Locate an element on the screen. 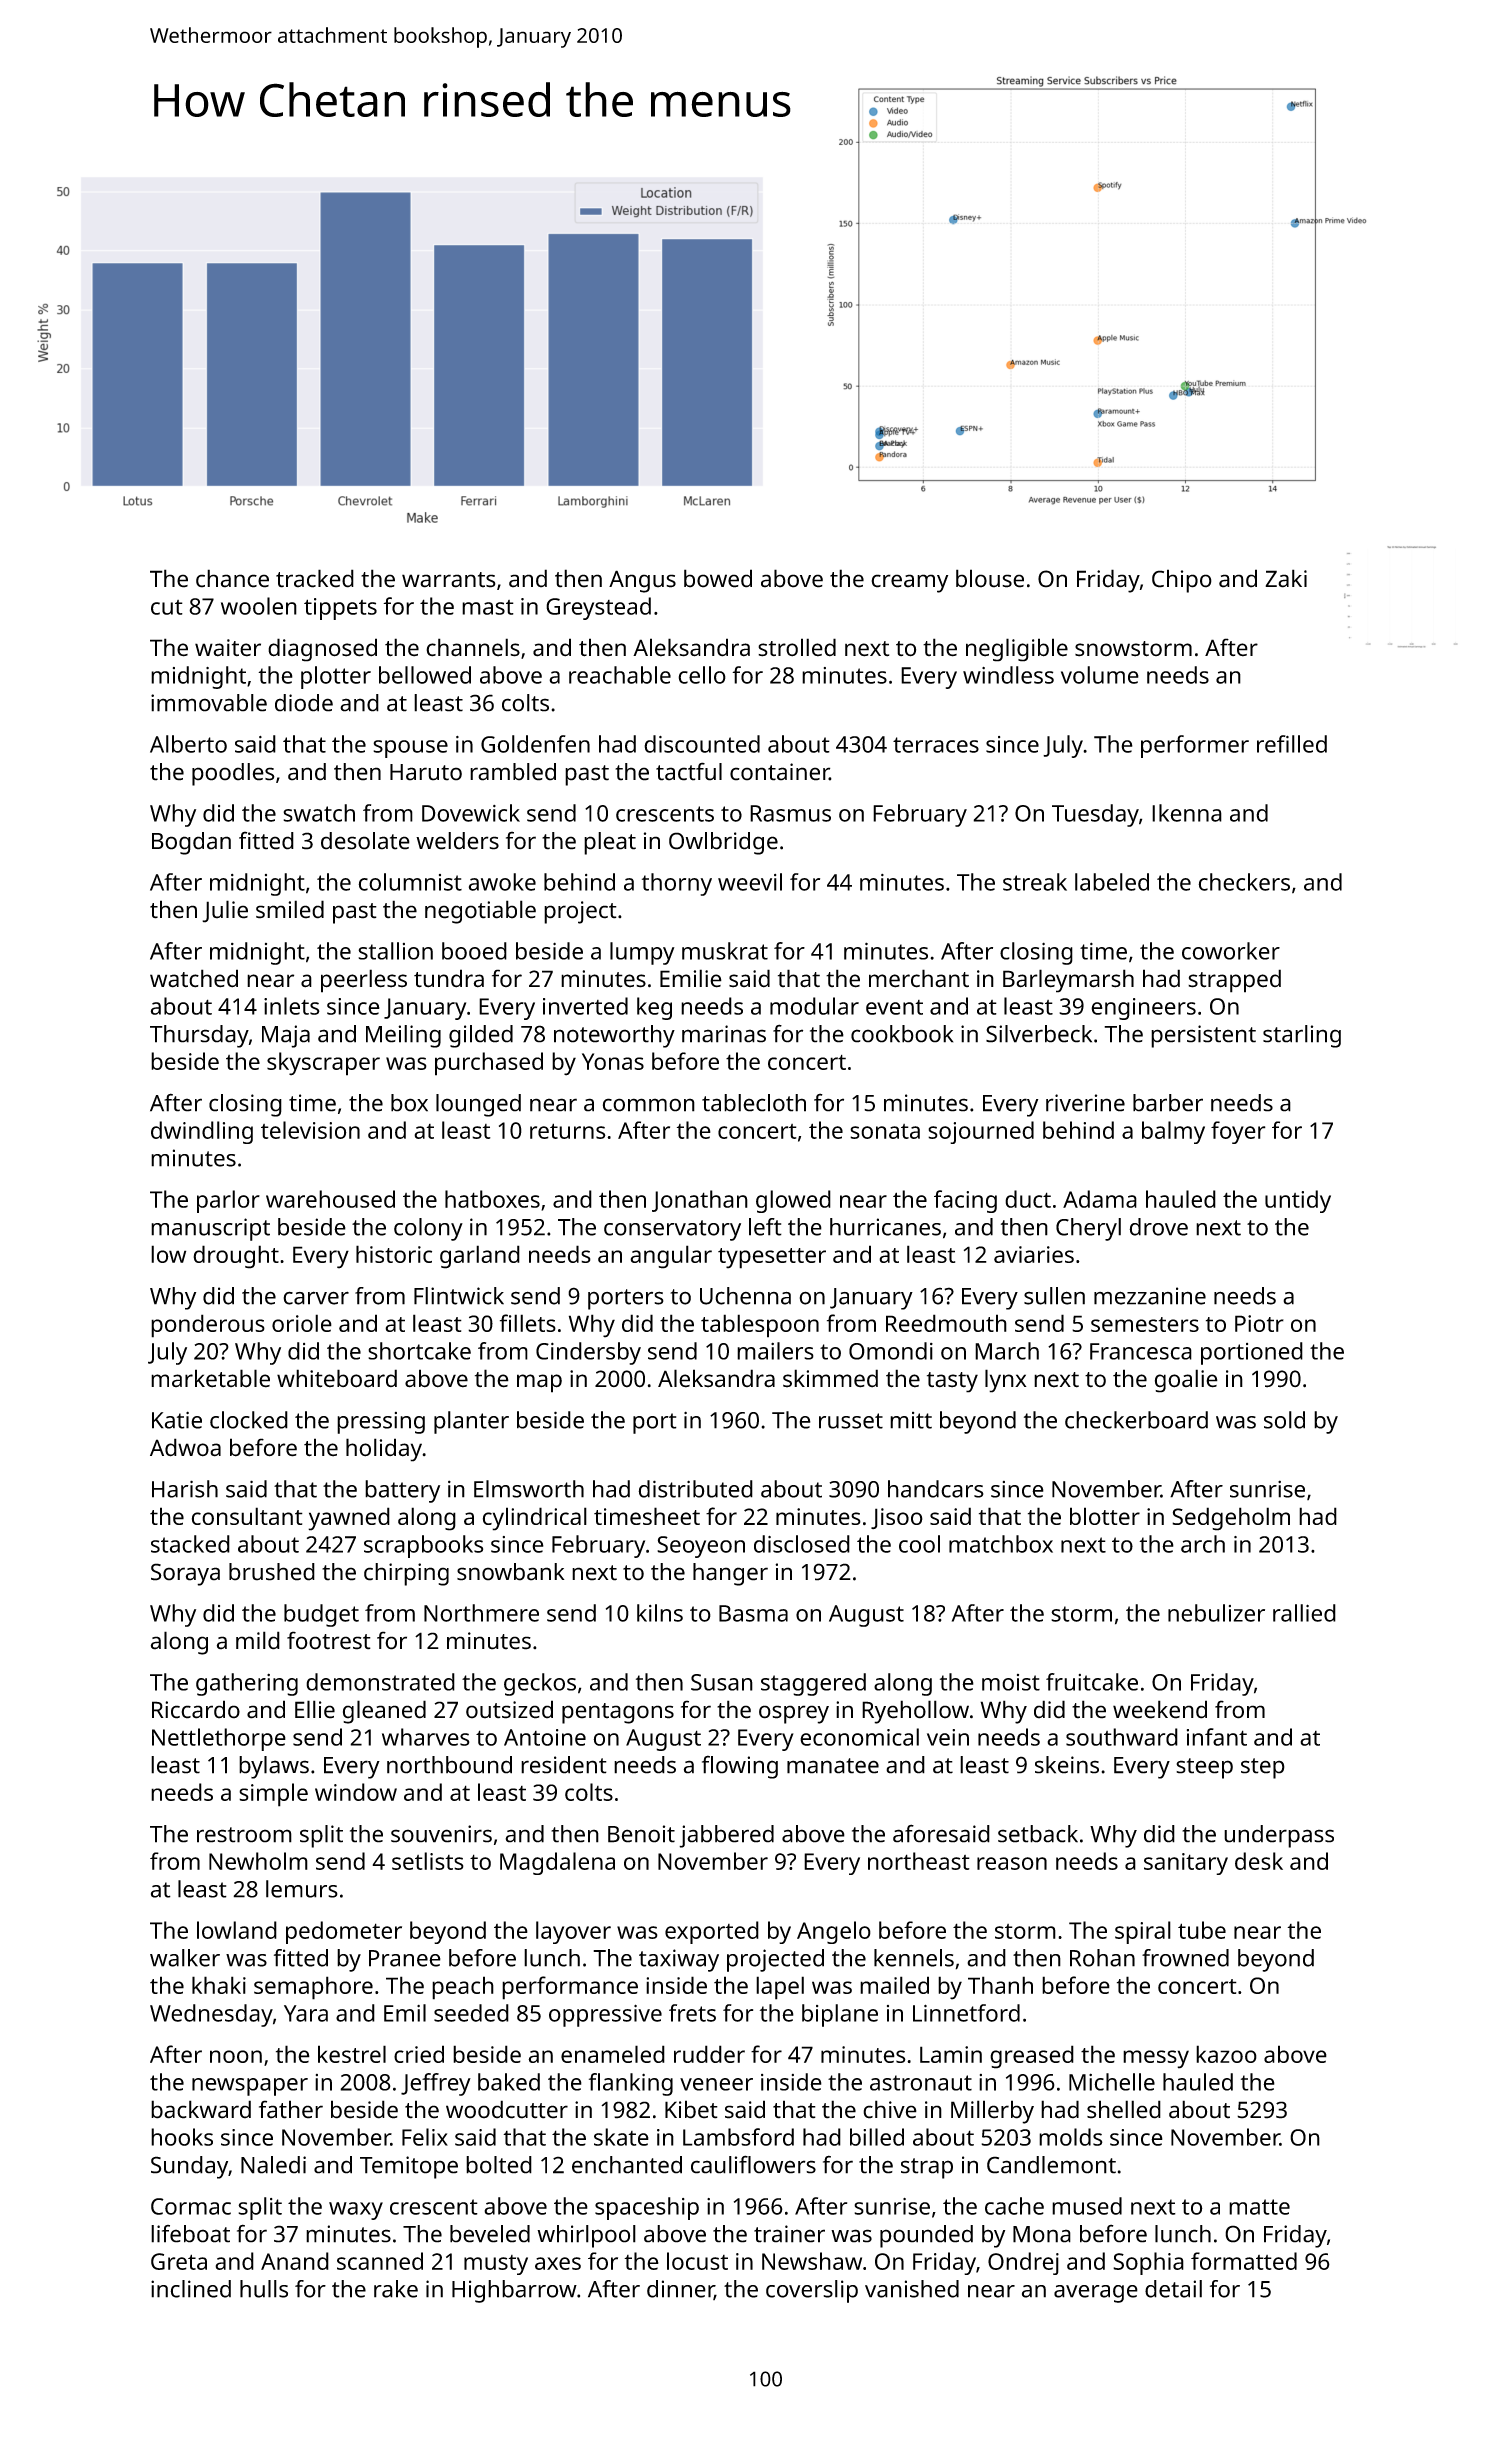 The width and height of the screenshot is (1496, 2464). refilled is located at coordinates (1292, 744).
